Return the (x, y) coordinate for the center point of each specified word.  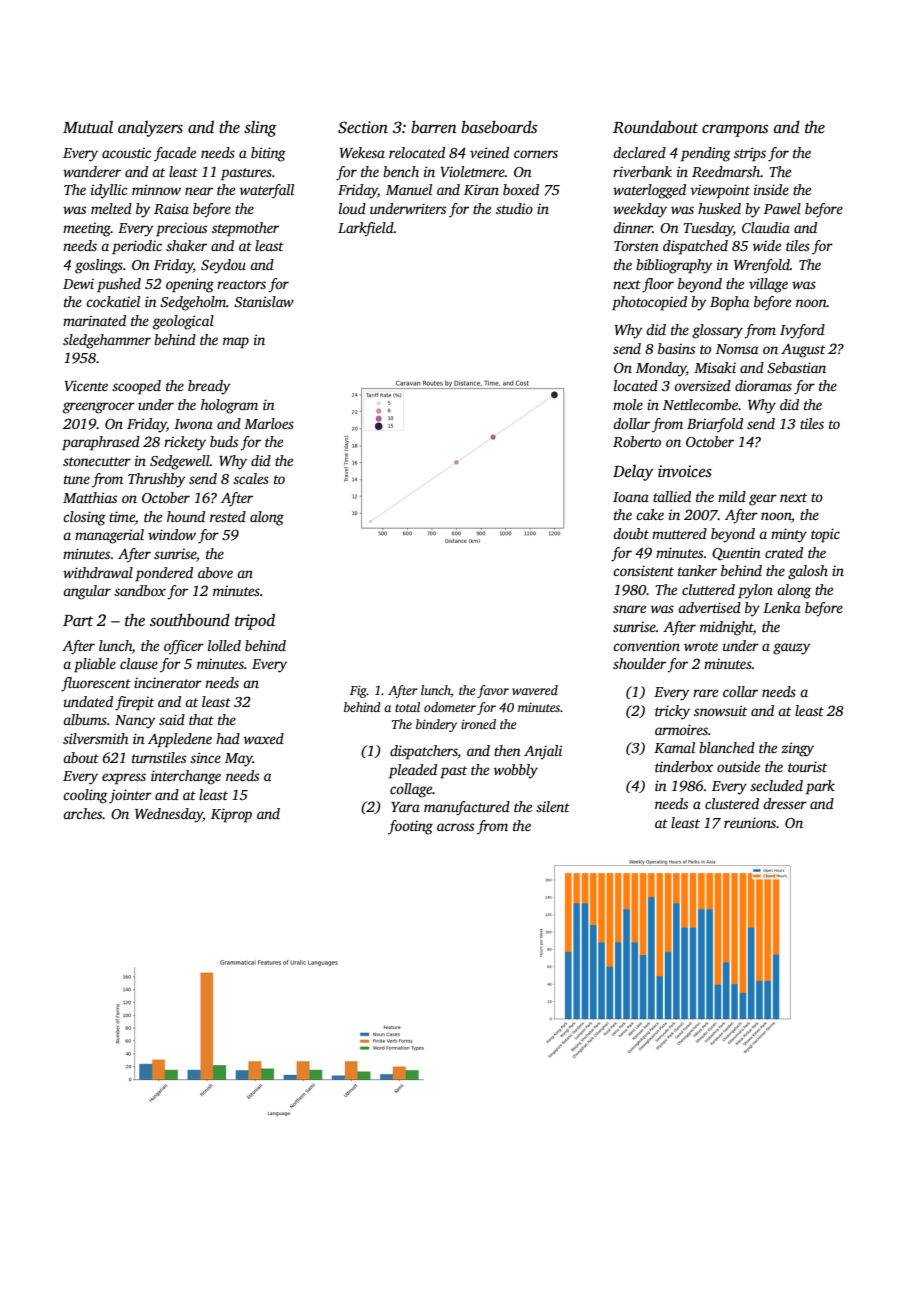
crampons (735, 130)
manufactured (467, 808)
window (172, 534)
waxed (264, 738)
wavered (535, 690)
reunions (750, 822)
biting (268, 154)
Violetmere (472, 171)
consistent (643, 570)
